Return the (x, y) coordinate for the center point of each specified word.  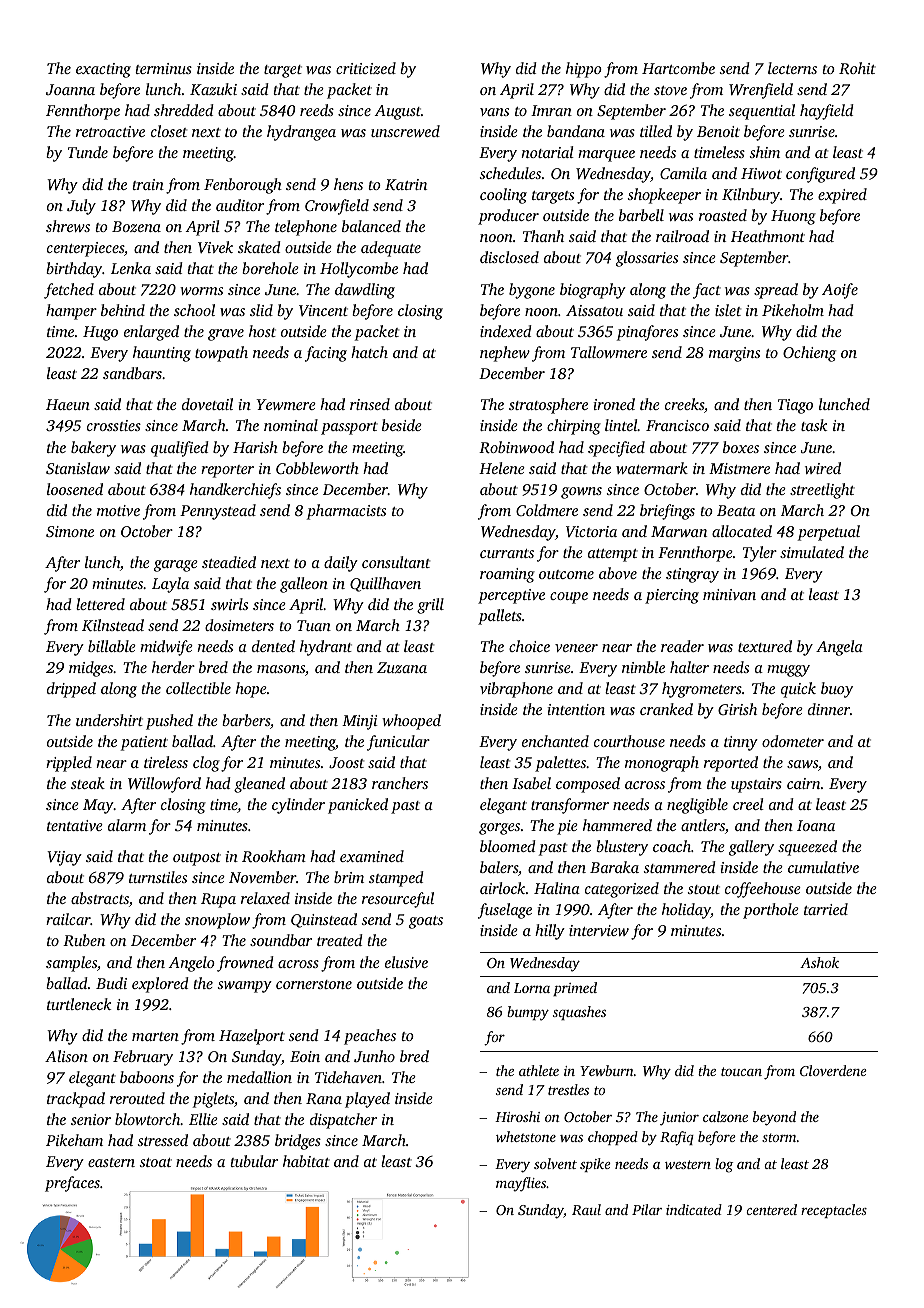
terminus (163, 68)
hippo (584, 70)
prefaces (72, 1184)
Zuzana (402, 667)
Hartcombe (678, 68)
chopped (613, 1138)
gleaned (259, 785)
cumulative (823, 867)
